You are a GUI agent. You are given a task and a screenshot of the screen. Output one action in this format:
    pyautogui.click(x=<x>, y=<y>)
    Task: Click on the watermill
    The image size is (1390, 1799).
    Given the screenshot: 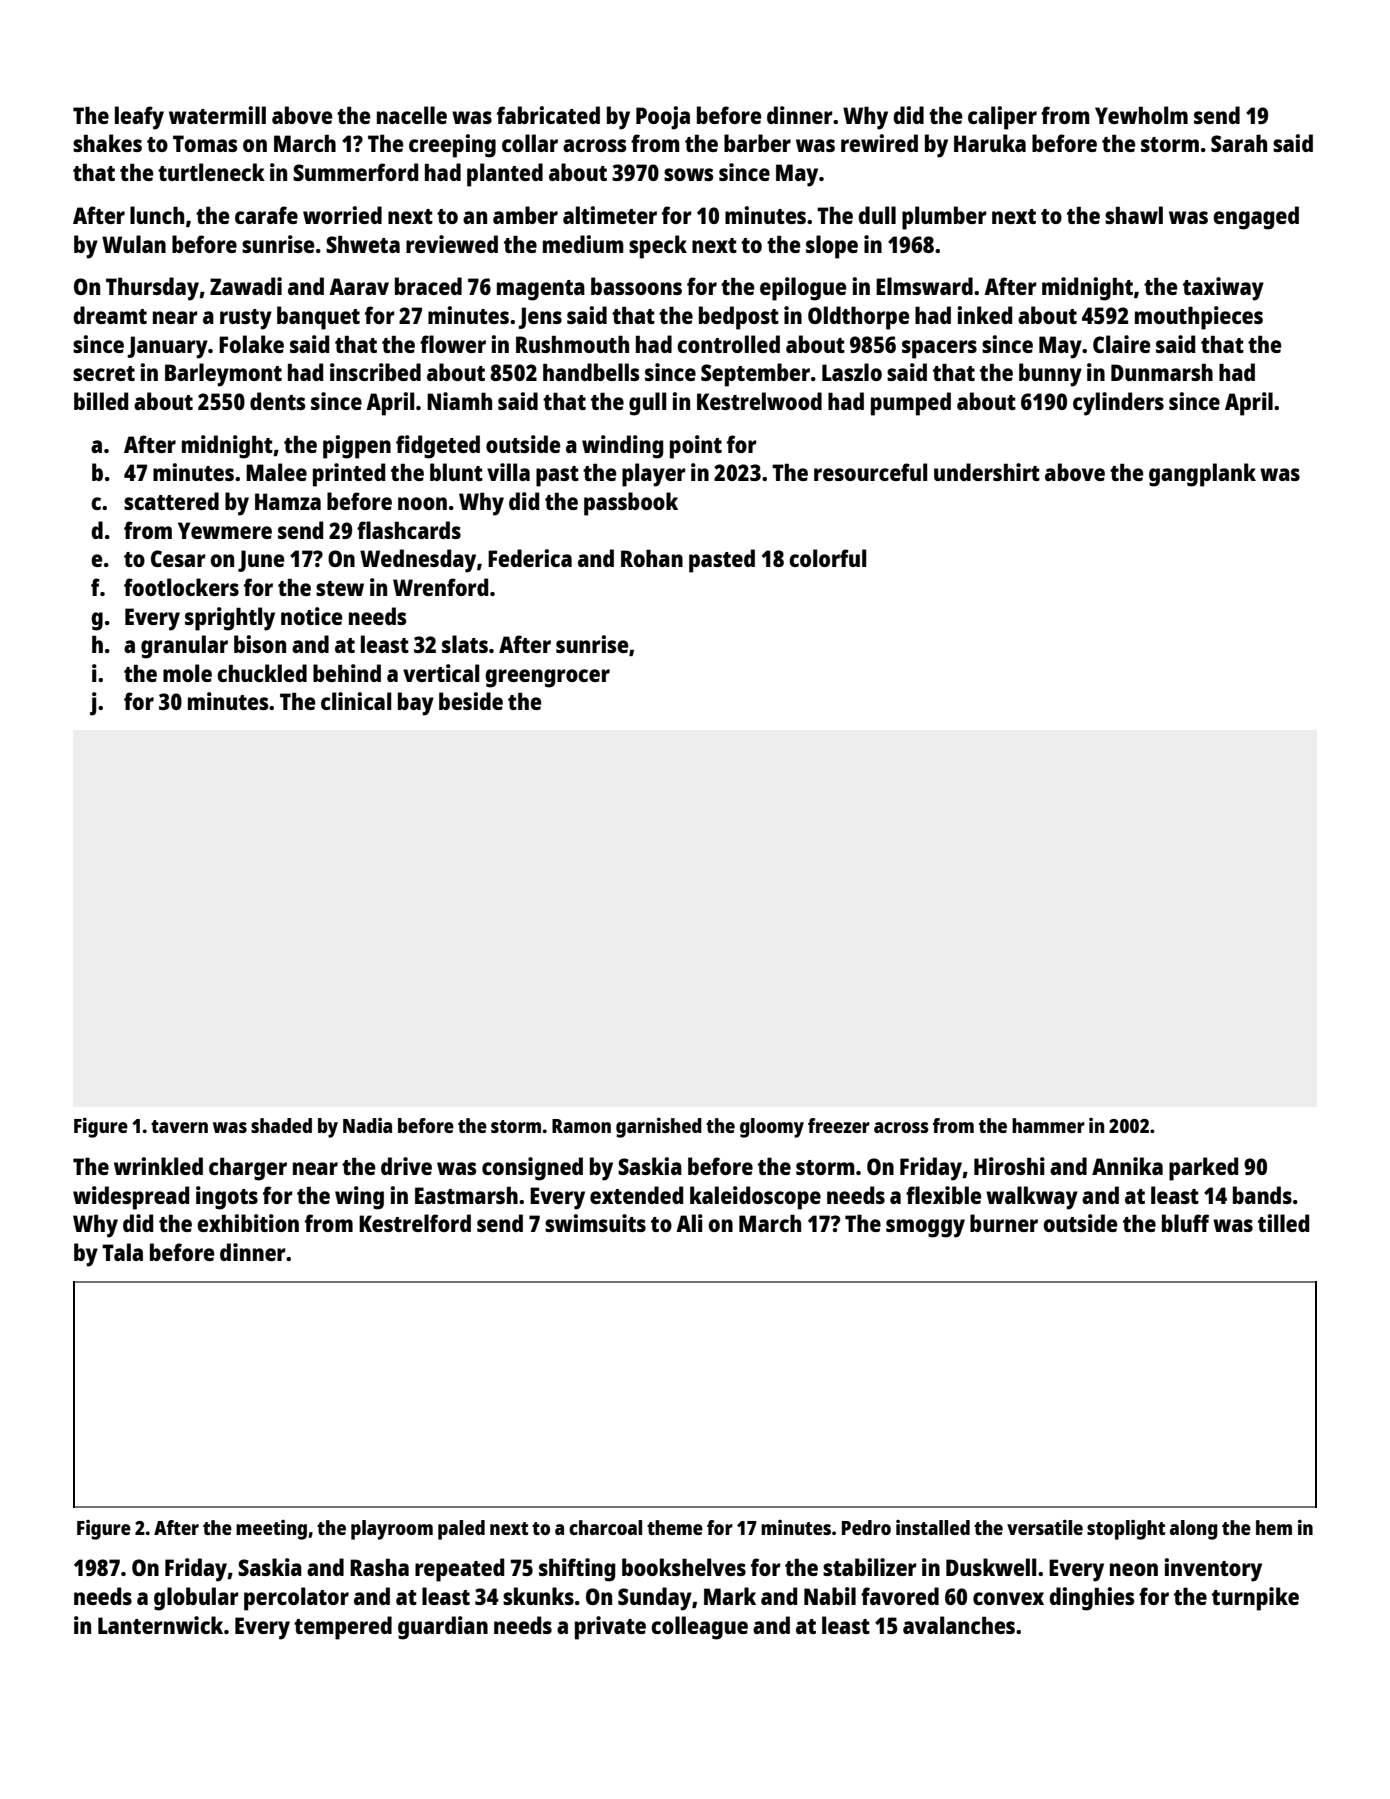 What is the action you would take?
    pyautogui.click(x=217, y=115)
